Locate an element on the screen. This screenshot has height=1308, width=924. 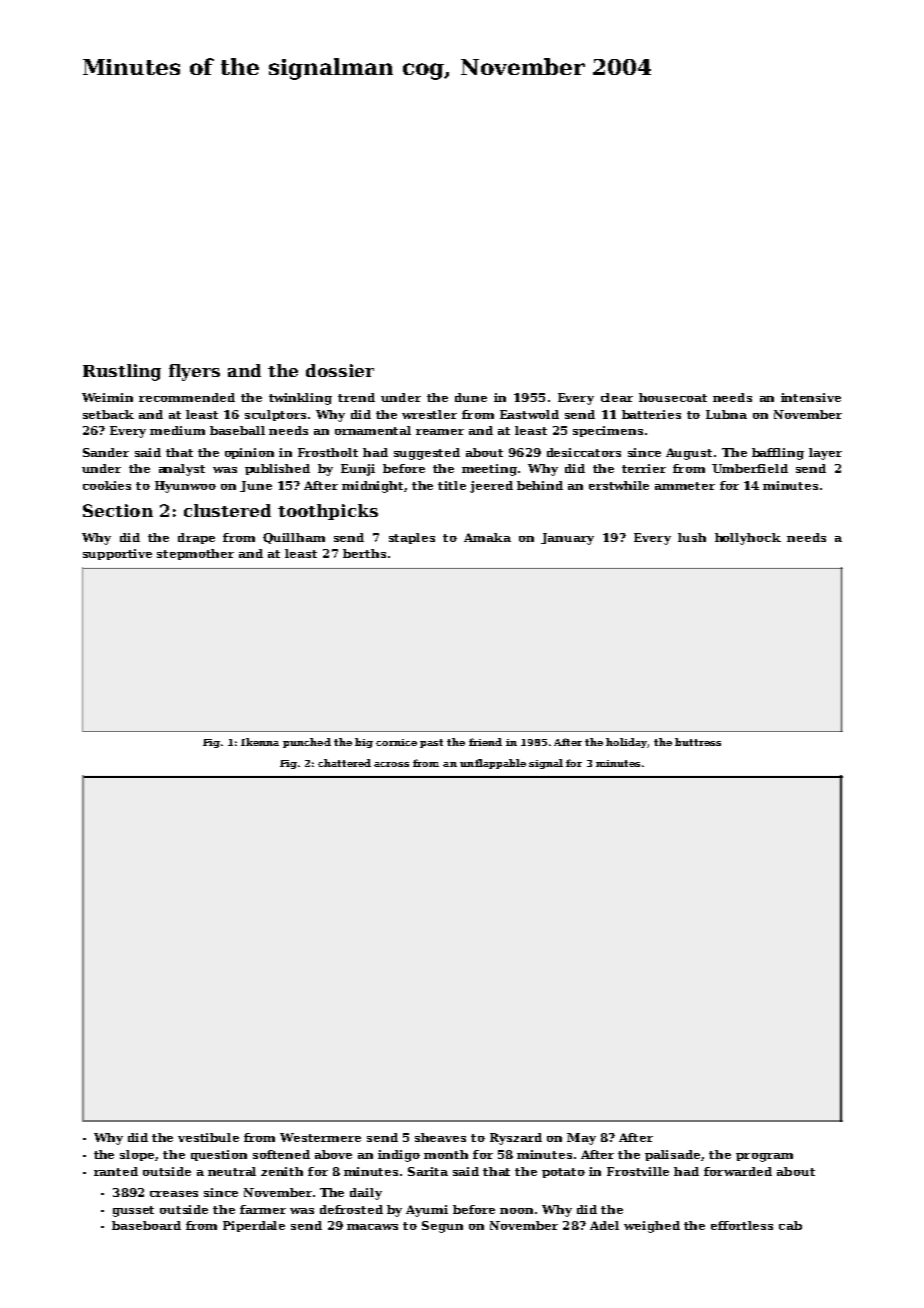
staples is located at coordinates (412, 538).
